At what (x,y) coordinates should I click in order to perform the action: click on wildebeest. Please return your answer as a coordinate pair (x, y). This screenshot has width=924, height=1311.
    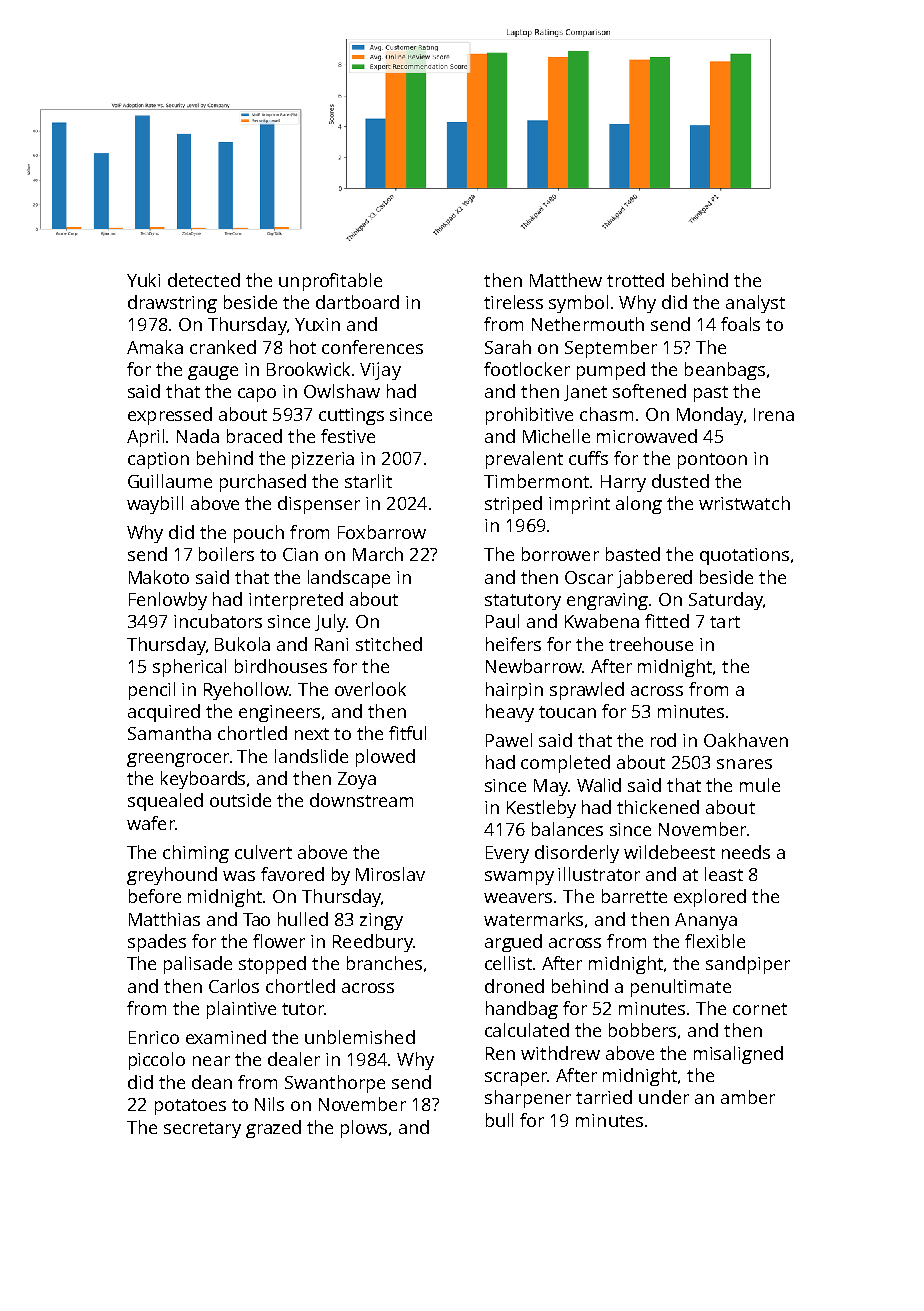
    Looking at the image, I should click on (669, 852).
